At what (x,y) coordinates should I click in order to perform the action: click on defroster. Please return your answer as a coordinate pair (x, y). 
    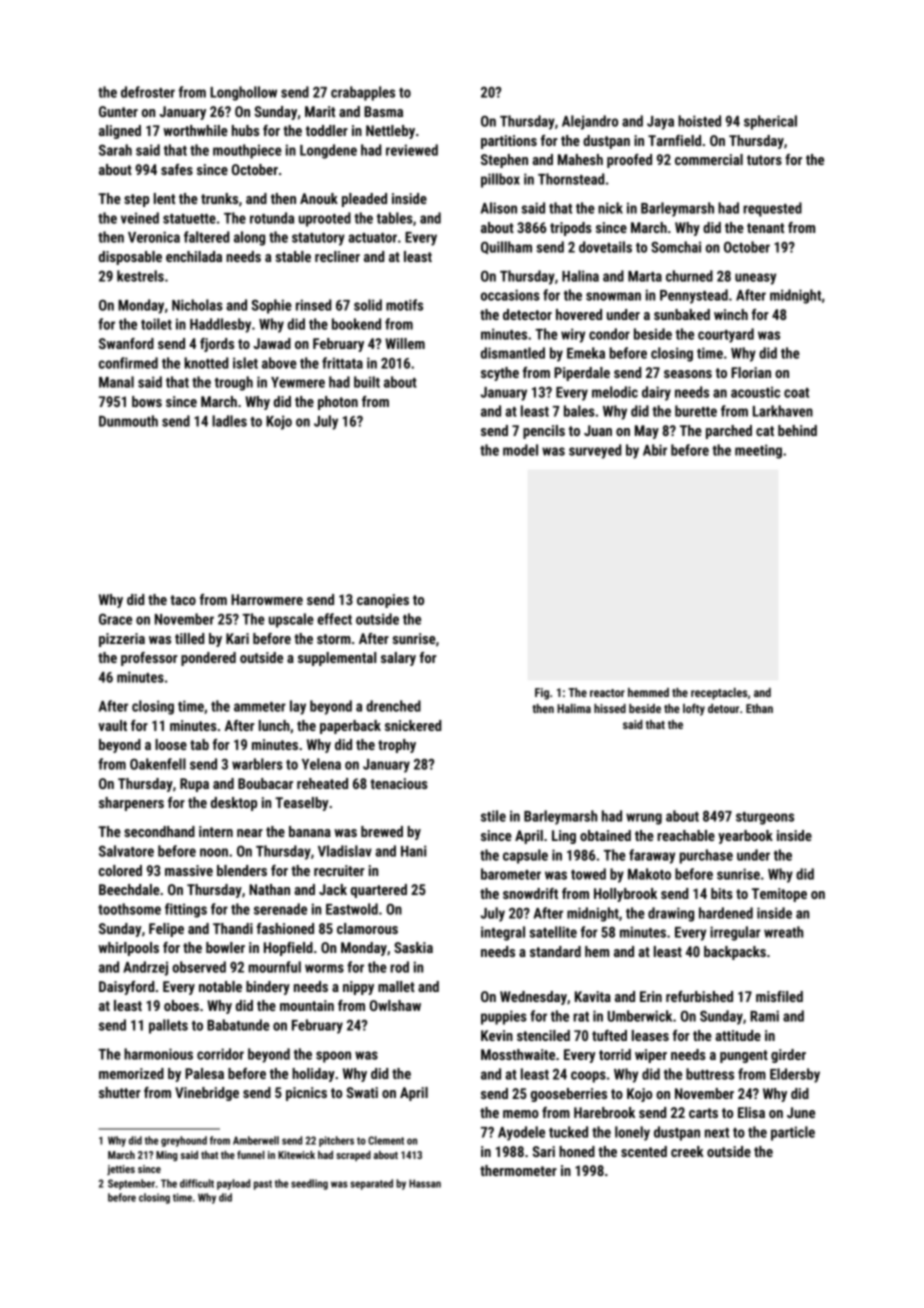
    Looking at the image, I should click on (148, 92).
